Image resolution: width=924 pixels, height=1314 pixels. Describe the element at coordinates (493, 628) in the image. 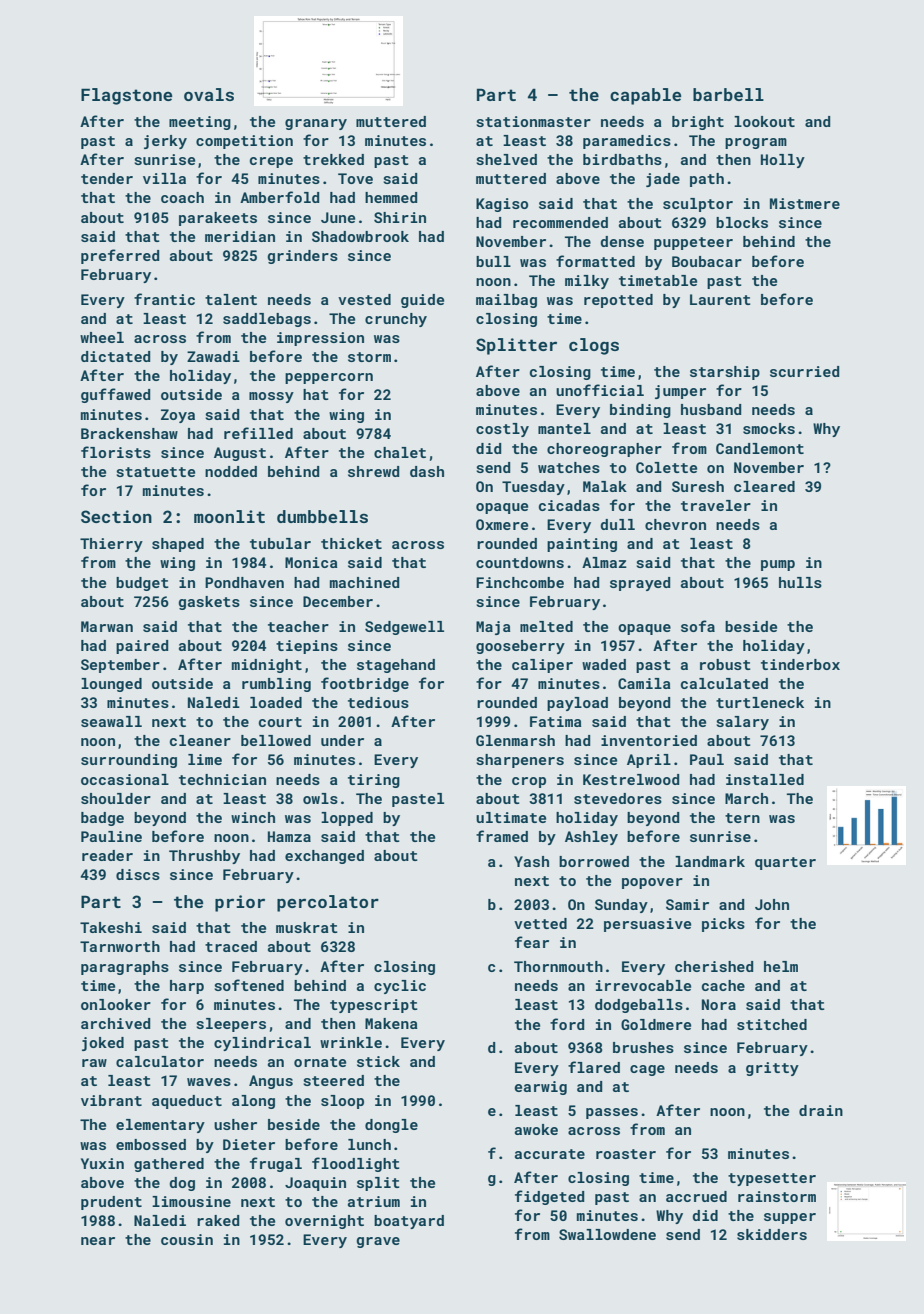

I see `Maja` at that location.
